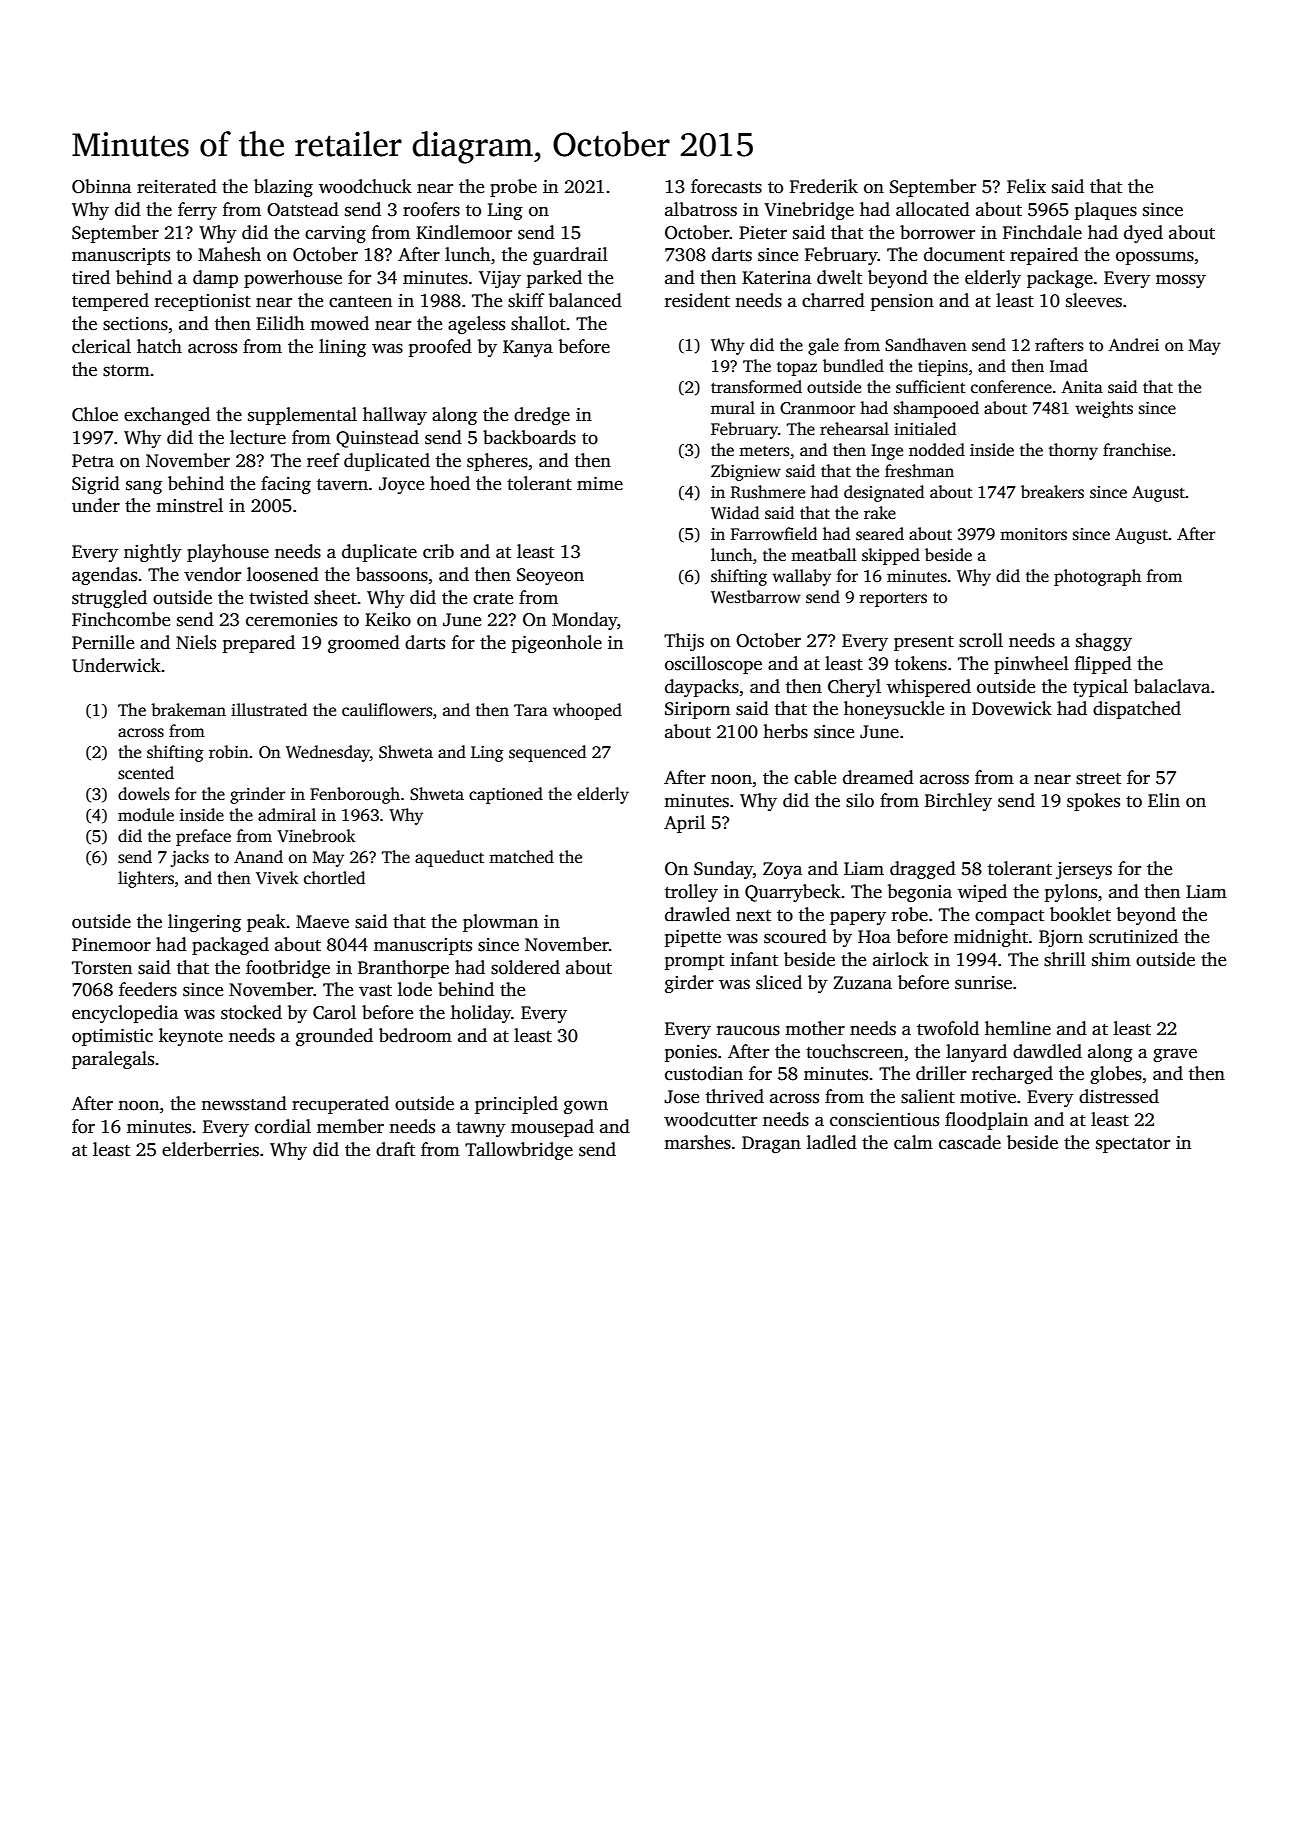 Image resolution: width=1299 pixels, height=1837 pixels. Describe the element at coordinates (824, 186) in the document. I see `Frederik` at that location.
